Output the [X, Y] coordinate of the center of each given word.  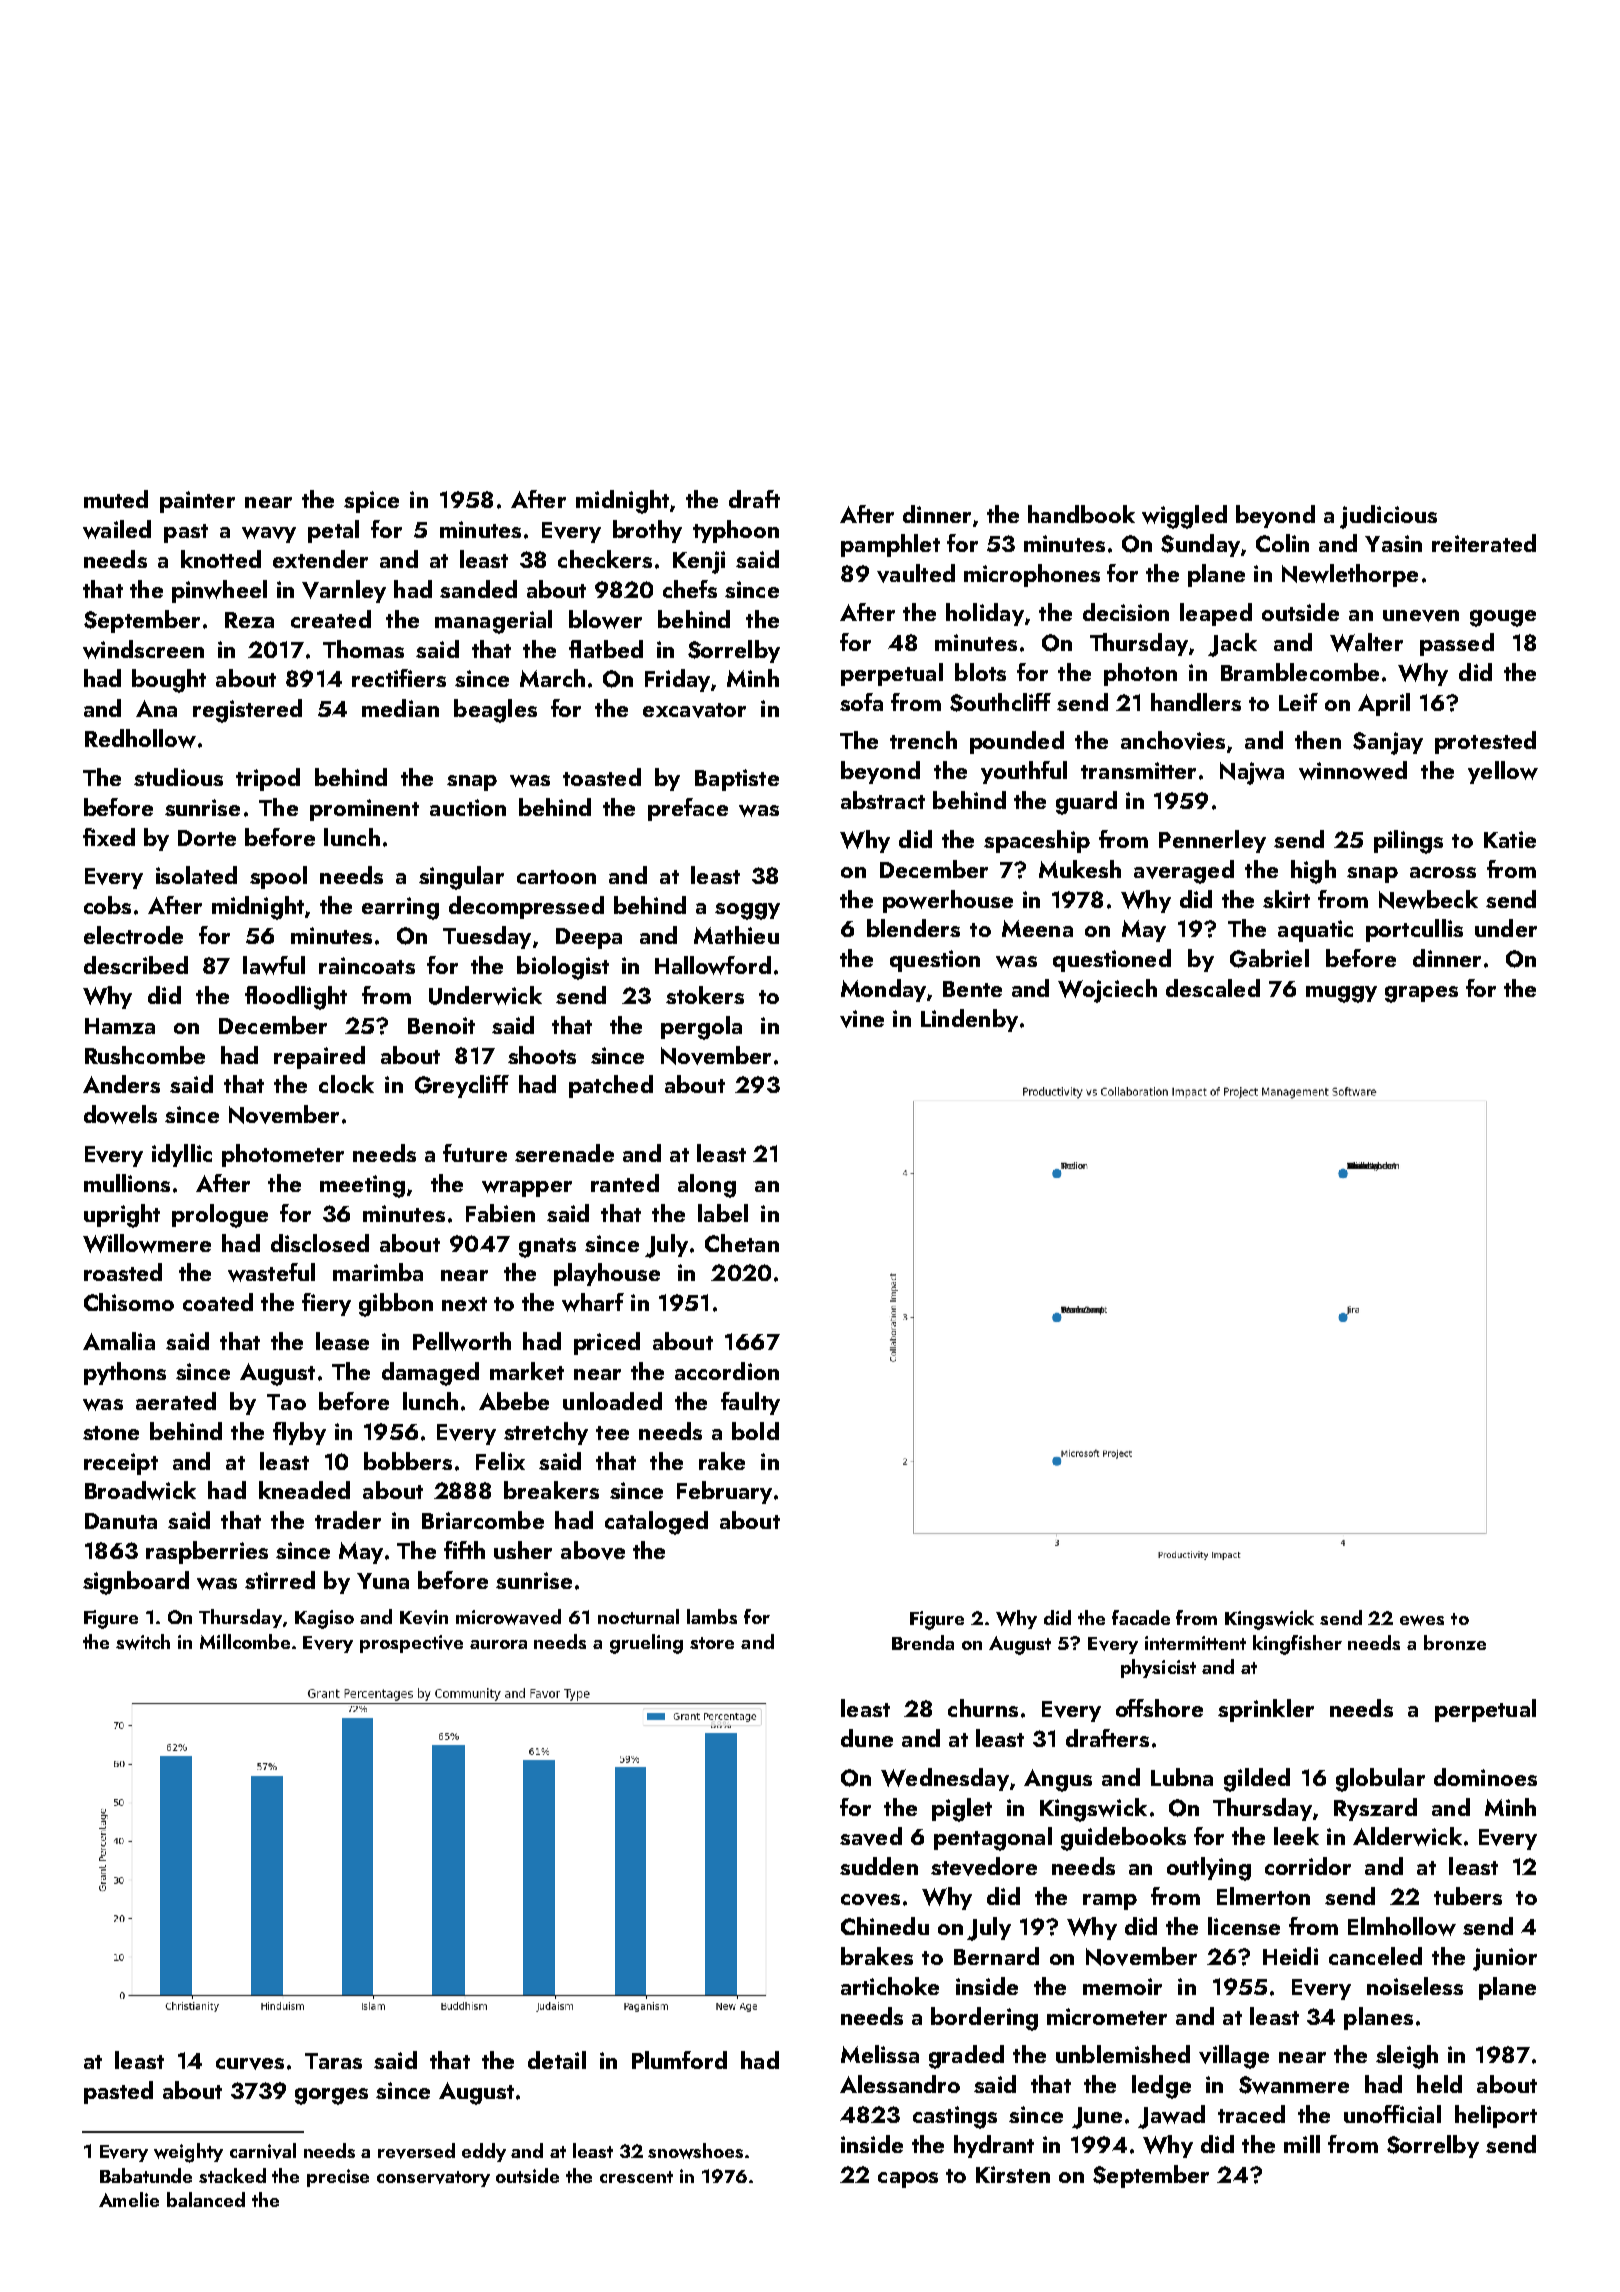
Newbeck [1428, 899]
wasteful [271, 1272]
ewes [1422, 1620]
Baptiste [737, 780]
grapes [1421, 994]
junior [1505, 1959]
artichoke [890, 1986]
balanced [206, 2199]
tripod [268, 779]
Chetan [742, 1243]
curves [250, 2064]
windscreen [143, 649]
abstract [883, 800]
